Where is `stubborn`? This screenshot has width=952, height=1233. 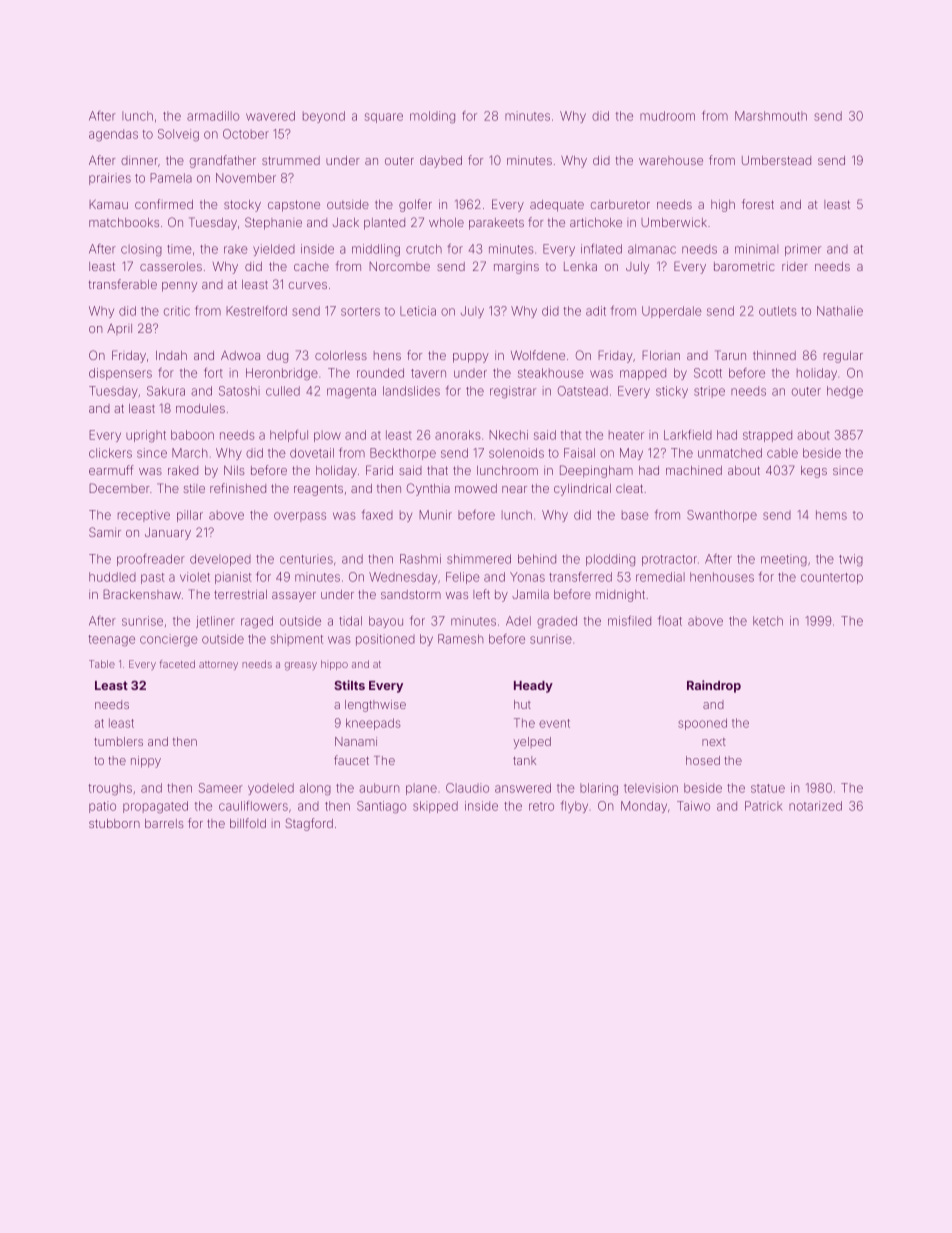
stubborn is located at coordinates (114, 823).
